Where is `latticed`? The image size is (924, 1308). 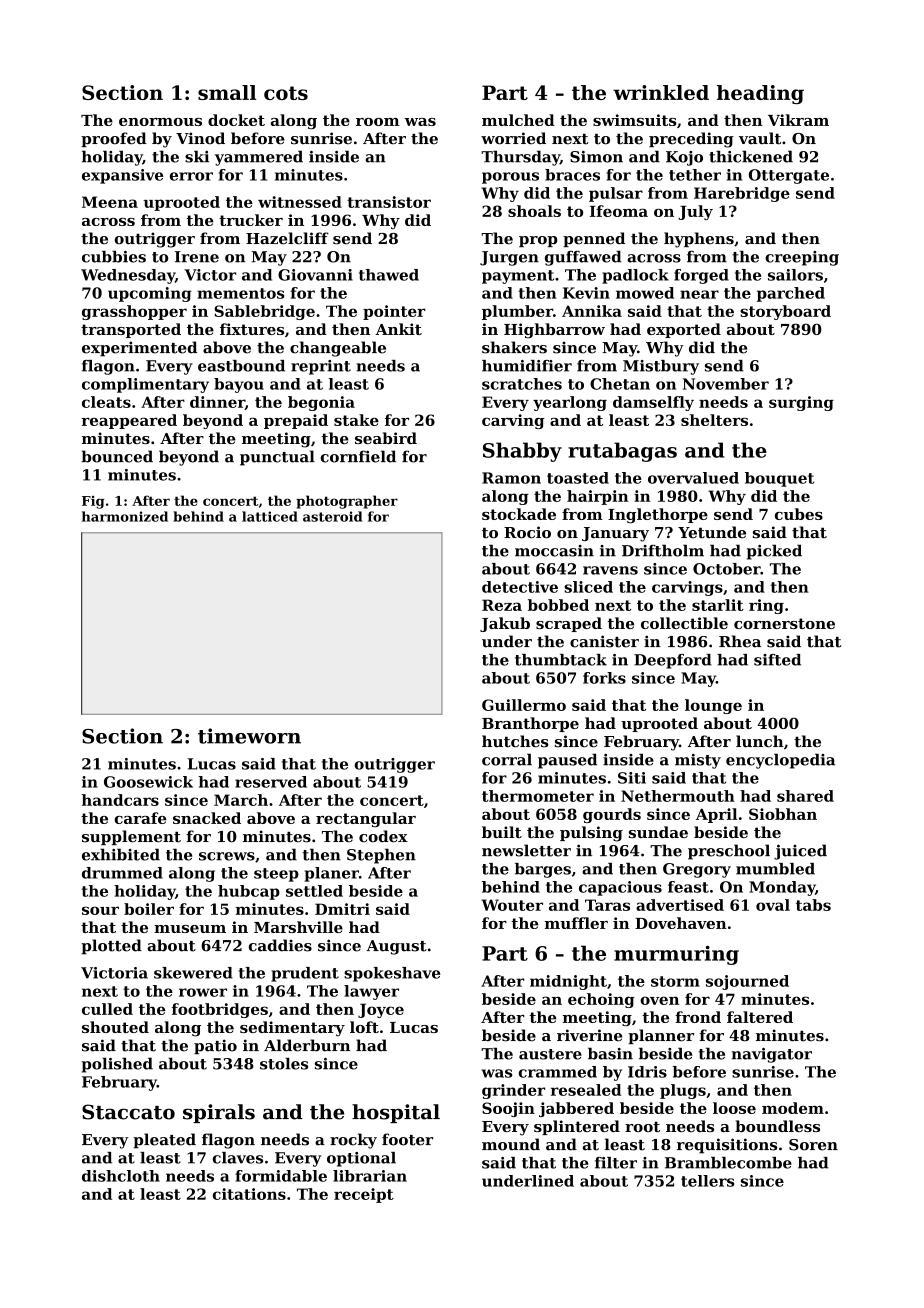
latticed is located at coordinates (270, 516).
